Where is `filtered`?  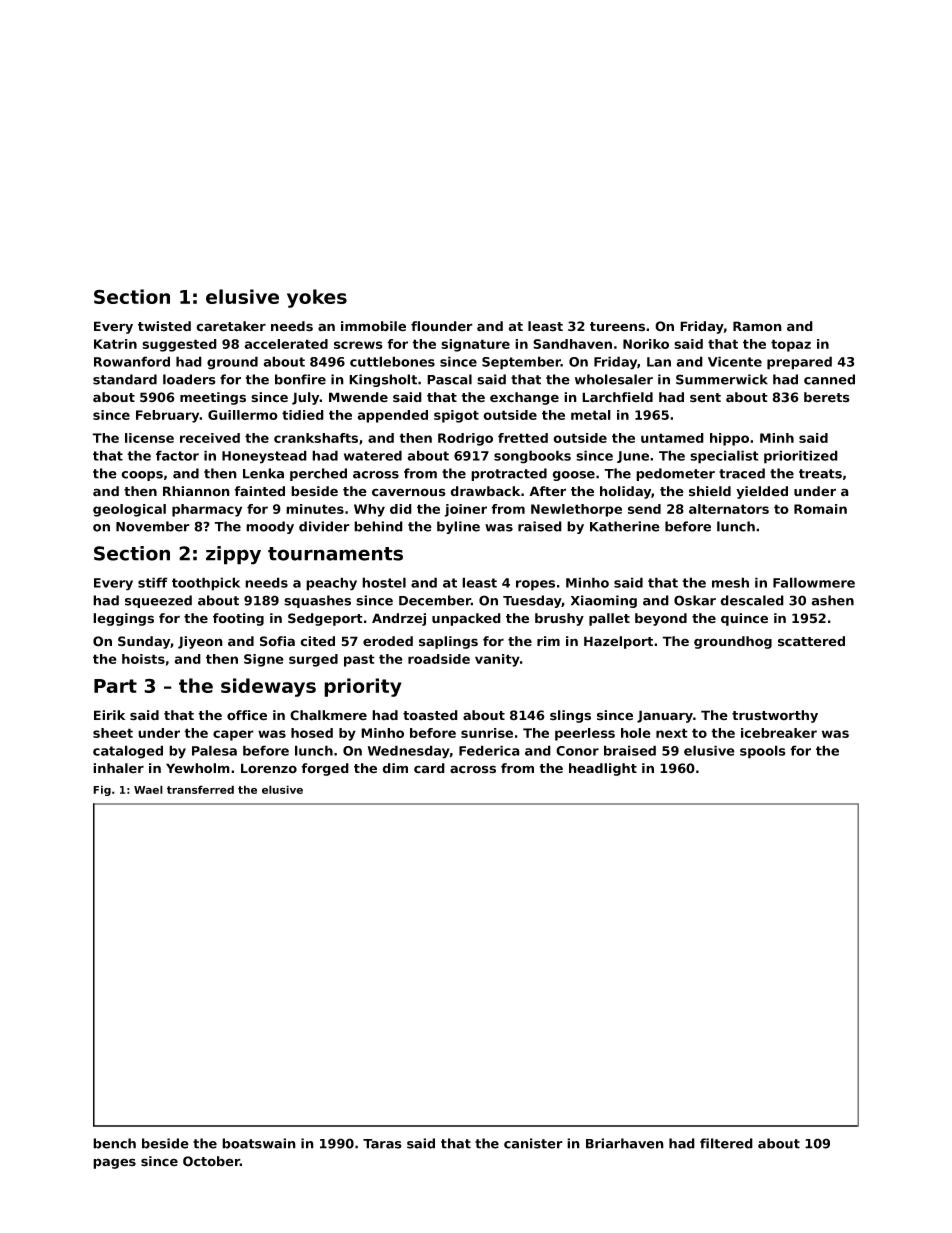 filtered is located at coordinates (726, 1143).
